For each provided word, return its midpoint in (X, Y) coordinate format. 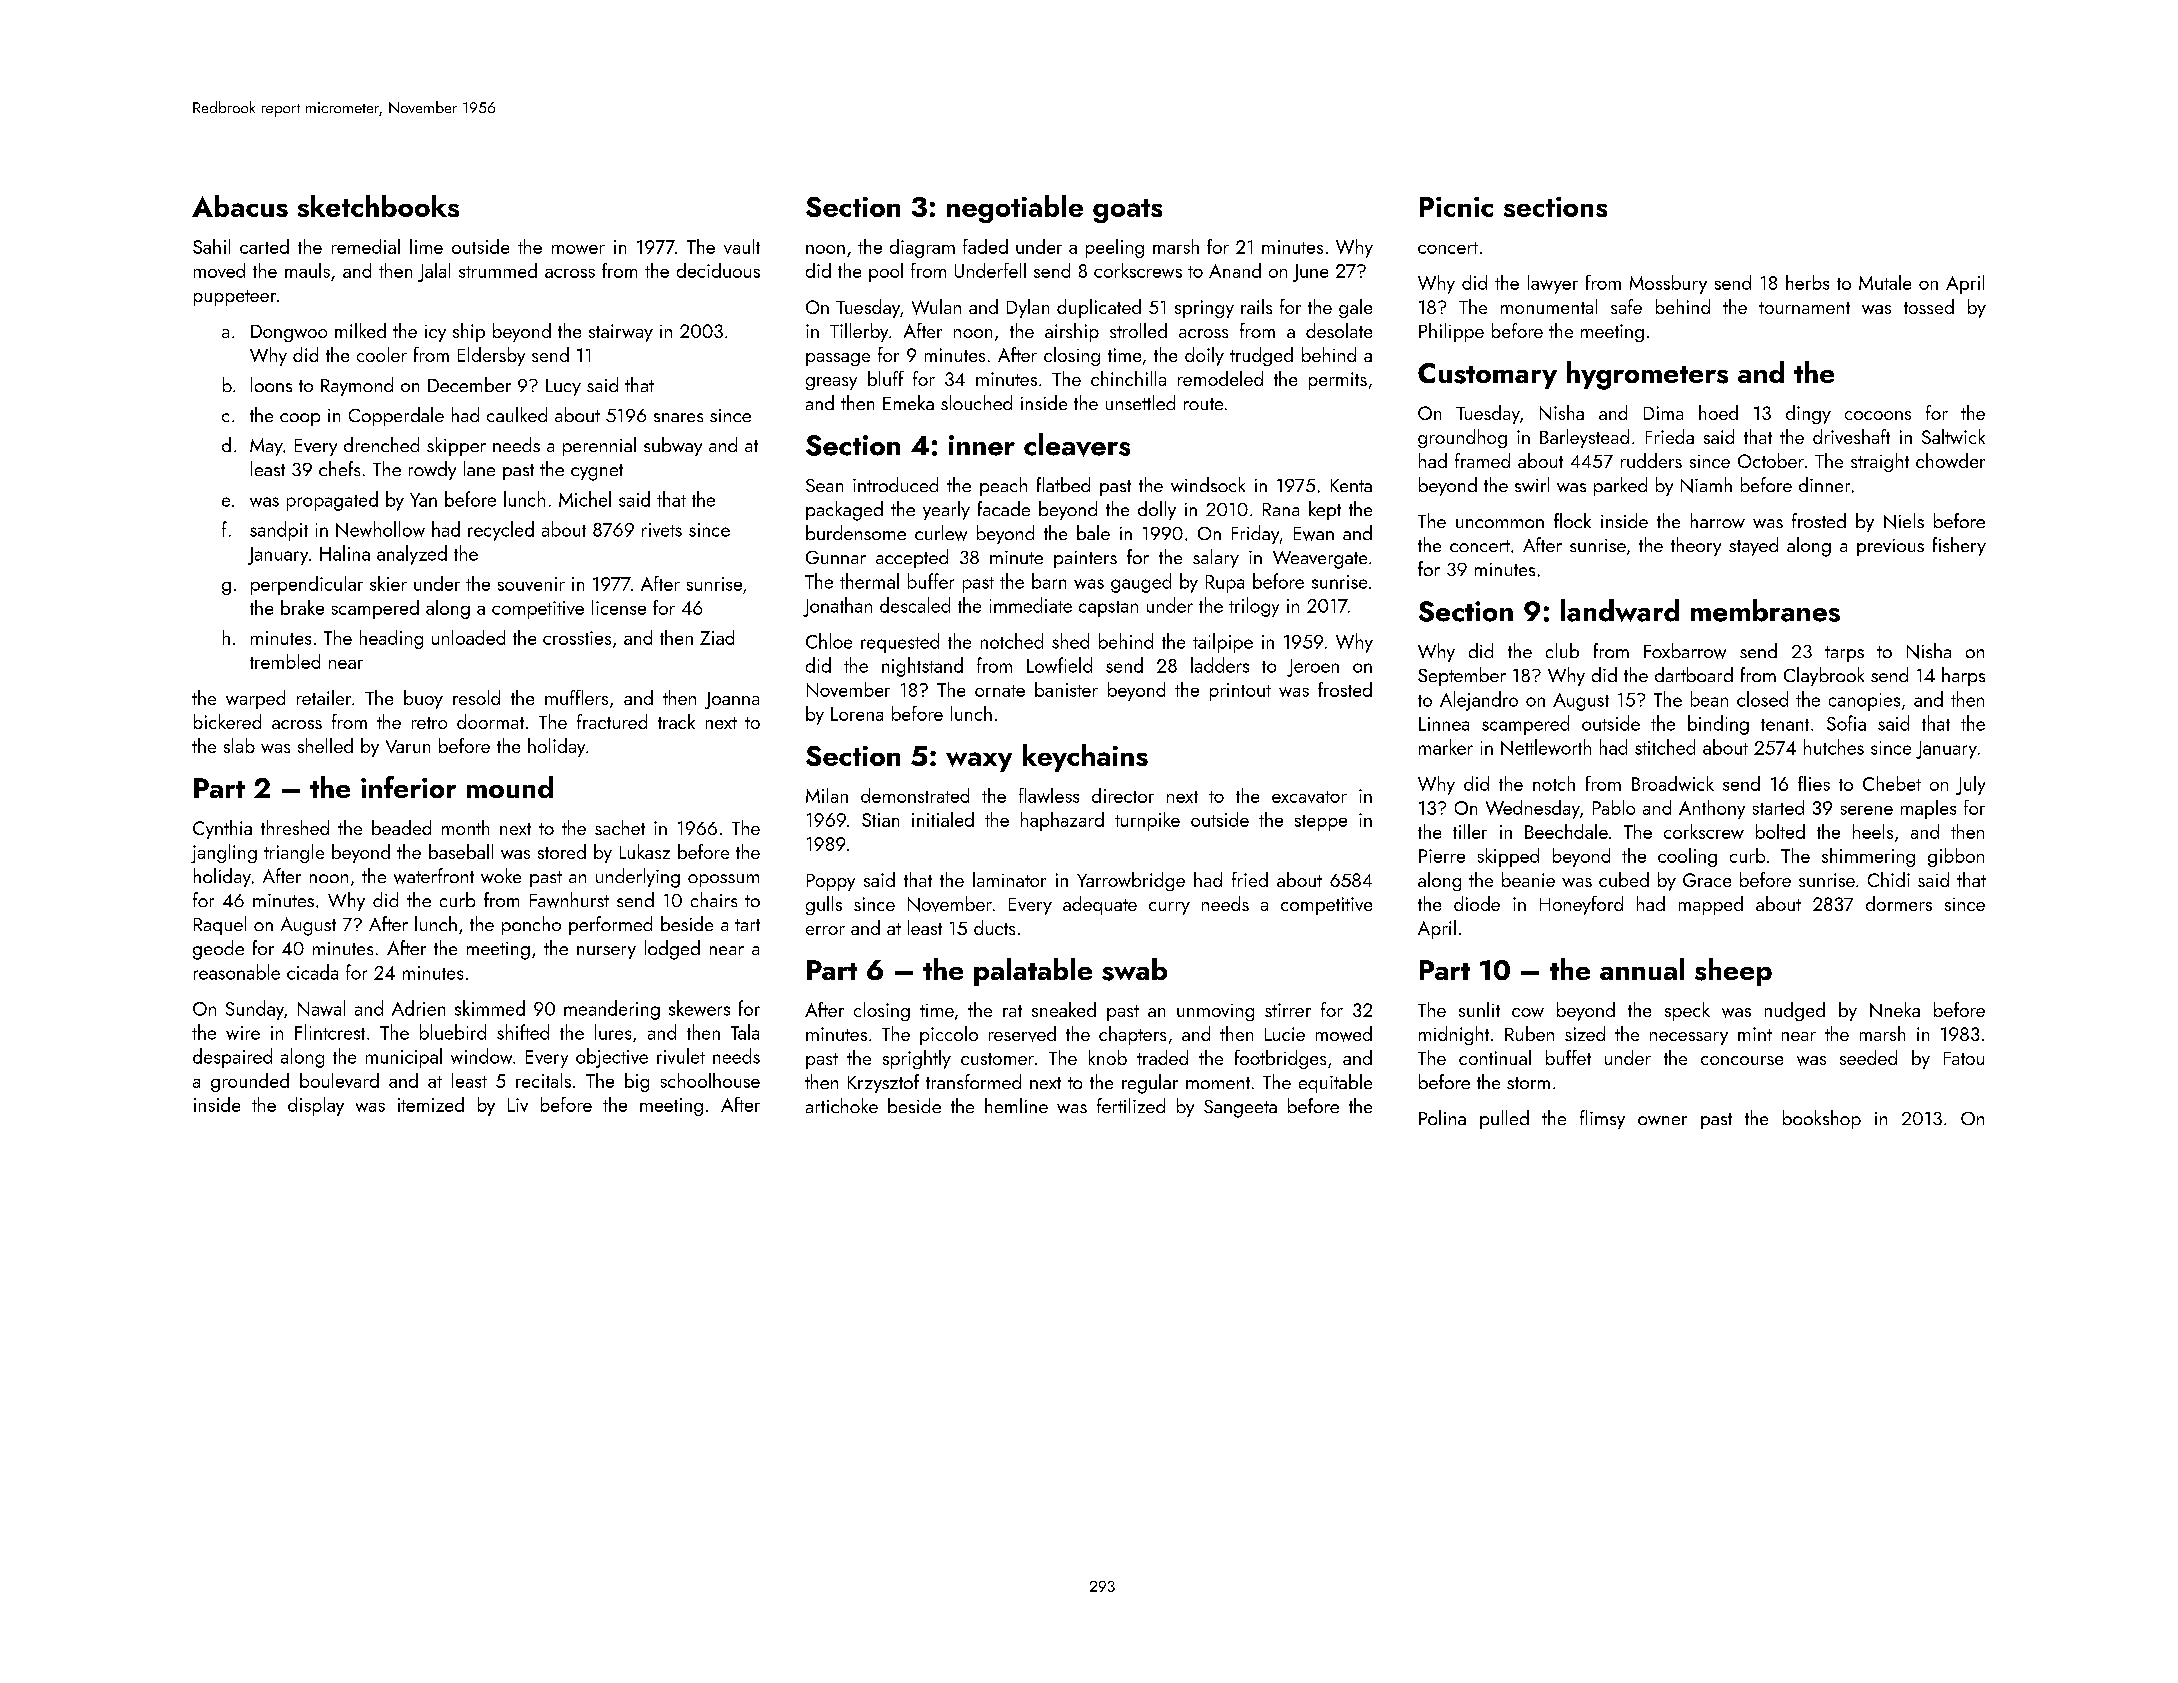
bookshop (1822, 1119)
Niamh (1706, 485)
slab (239, 745)
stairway (621, 333)
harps (1963, 676)
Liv (518, 1105)
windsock (1208, 484)
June (1310, 273)
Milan (827, 795)
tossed (1929, 306)
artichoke (842, 1105)
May (266, 447)
